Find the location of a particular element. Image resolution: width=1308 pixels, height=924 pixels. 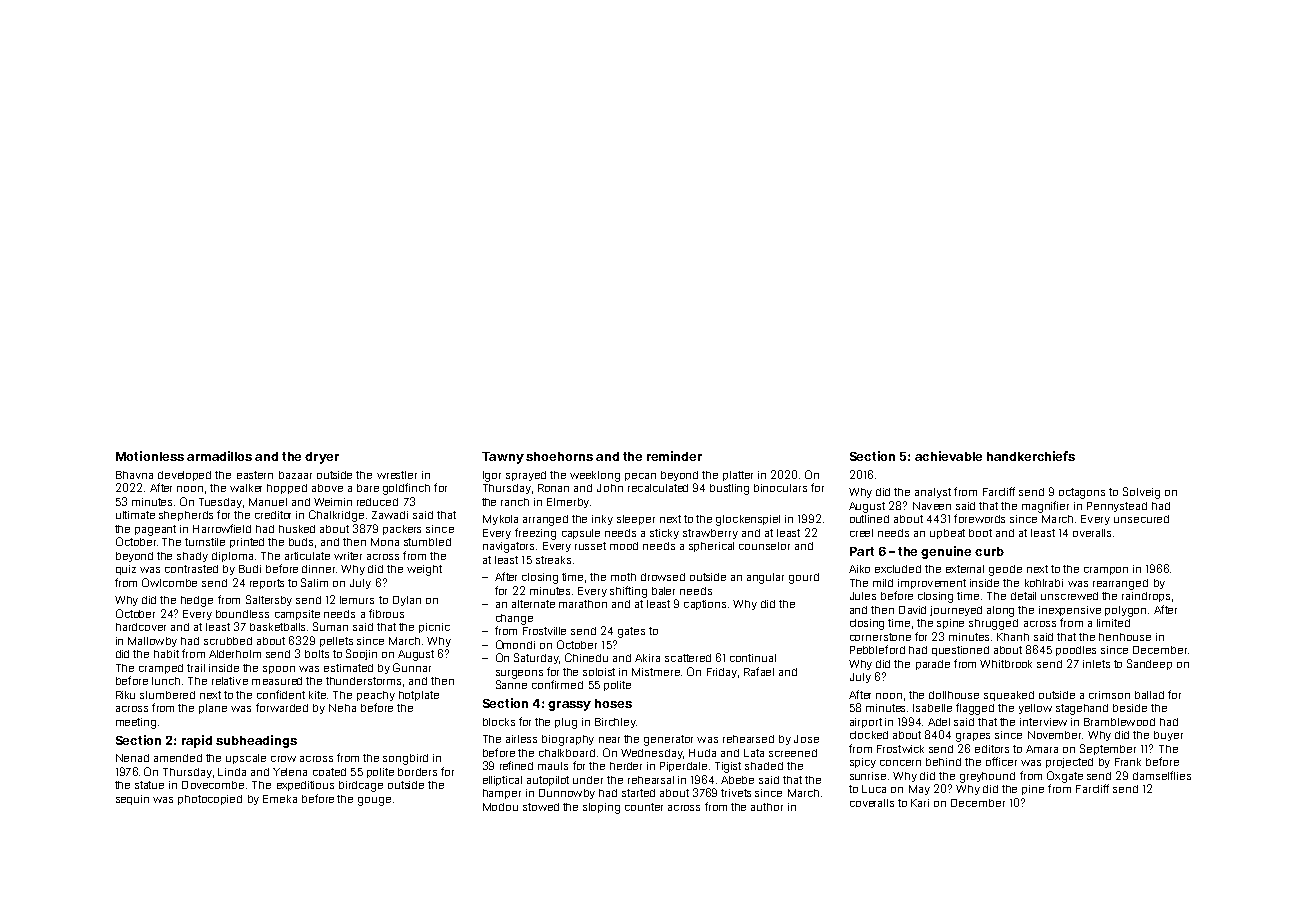

basketballs is located at coordinates (277, 627).
